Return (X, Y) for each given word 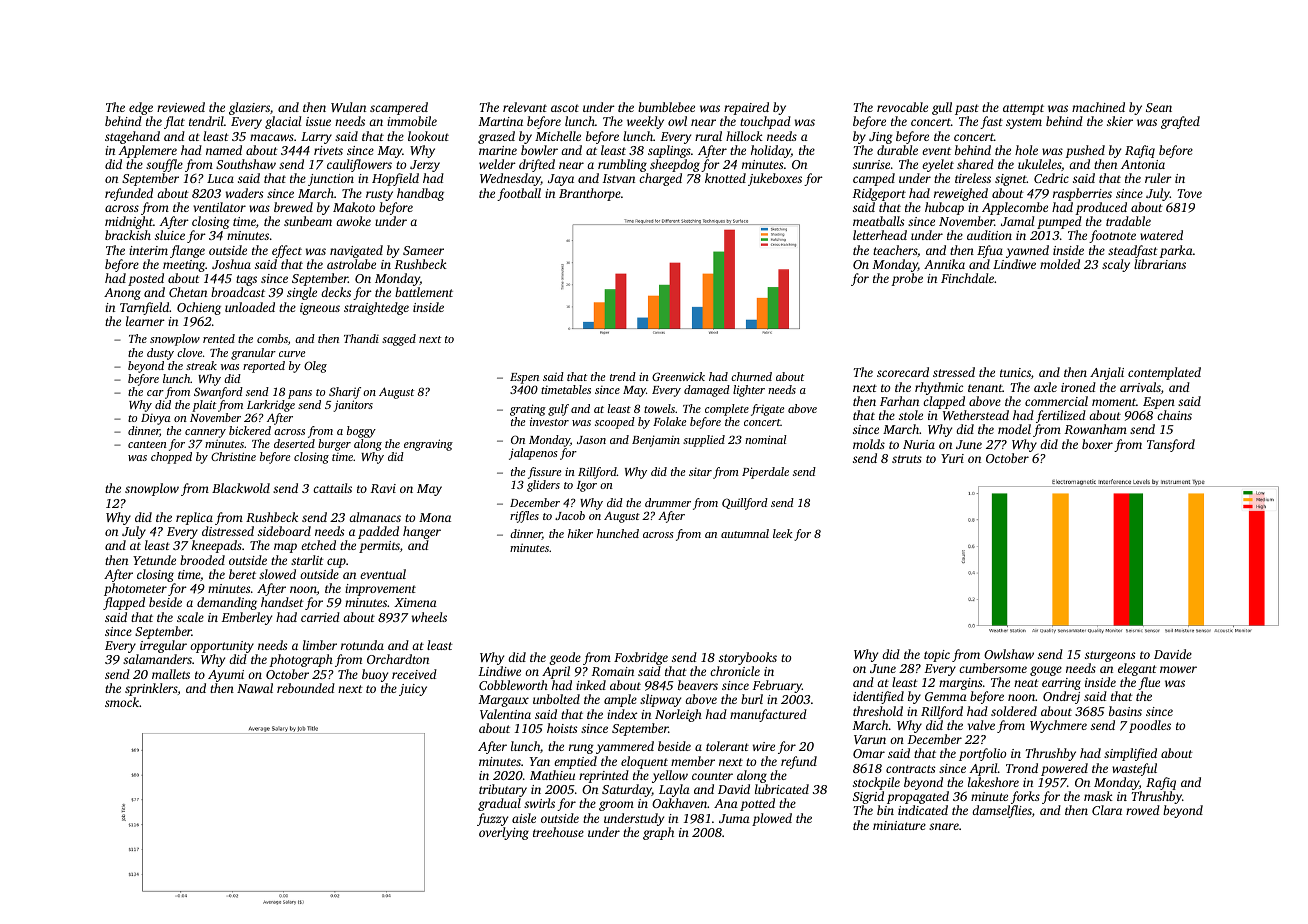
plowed (772, 819)
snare (944, 826)
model (1014, 429)
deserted (294, 443)
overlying (504, 833)
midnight (129, 222)
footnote (1112, 236)
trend (623, 376)
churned (751, 376)
